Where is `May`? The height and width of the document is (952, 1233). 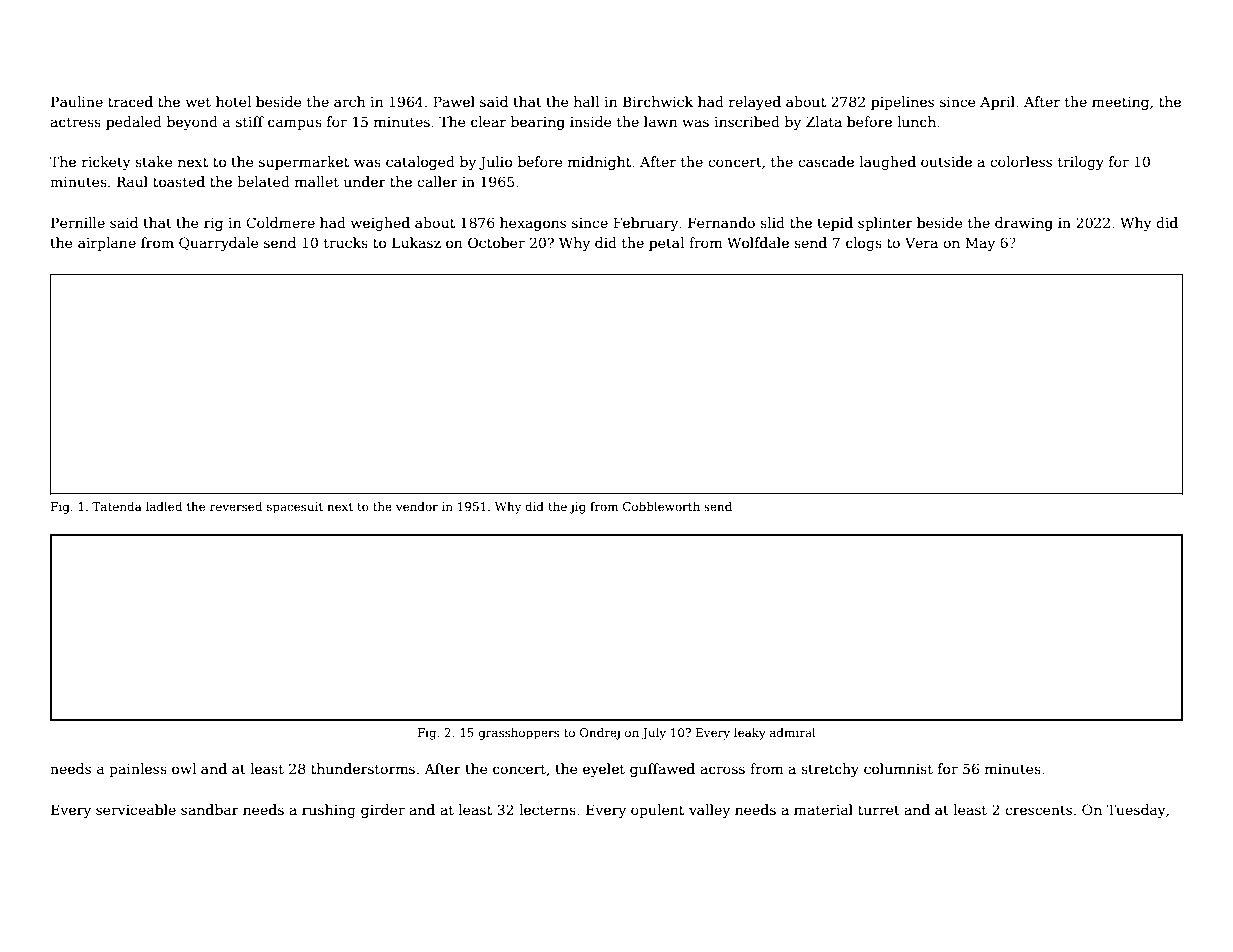
May is located at coordinates (980, 244).
